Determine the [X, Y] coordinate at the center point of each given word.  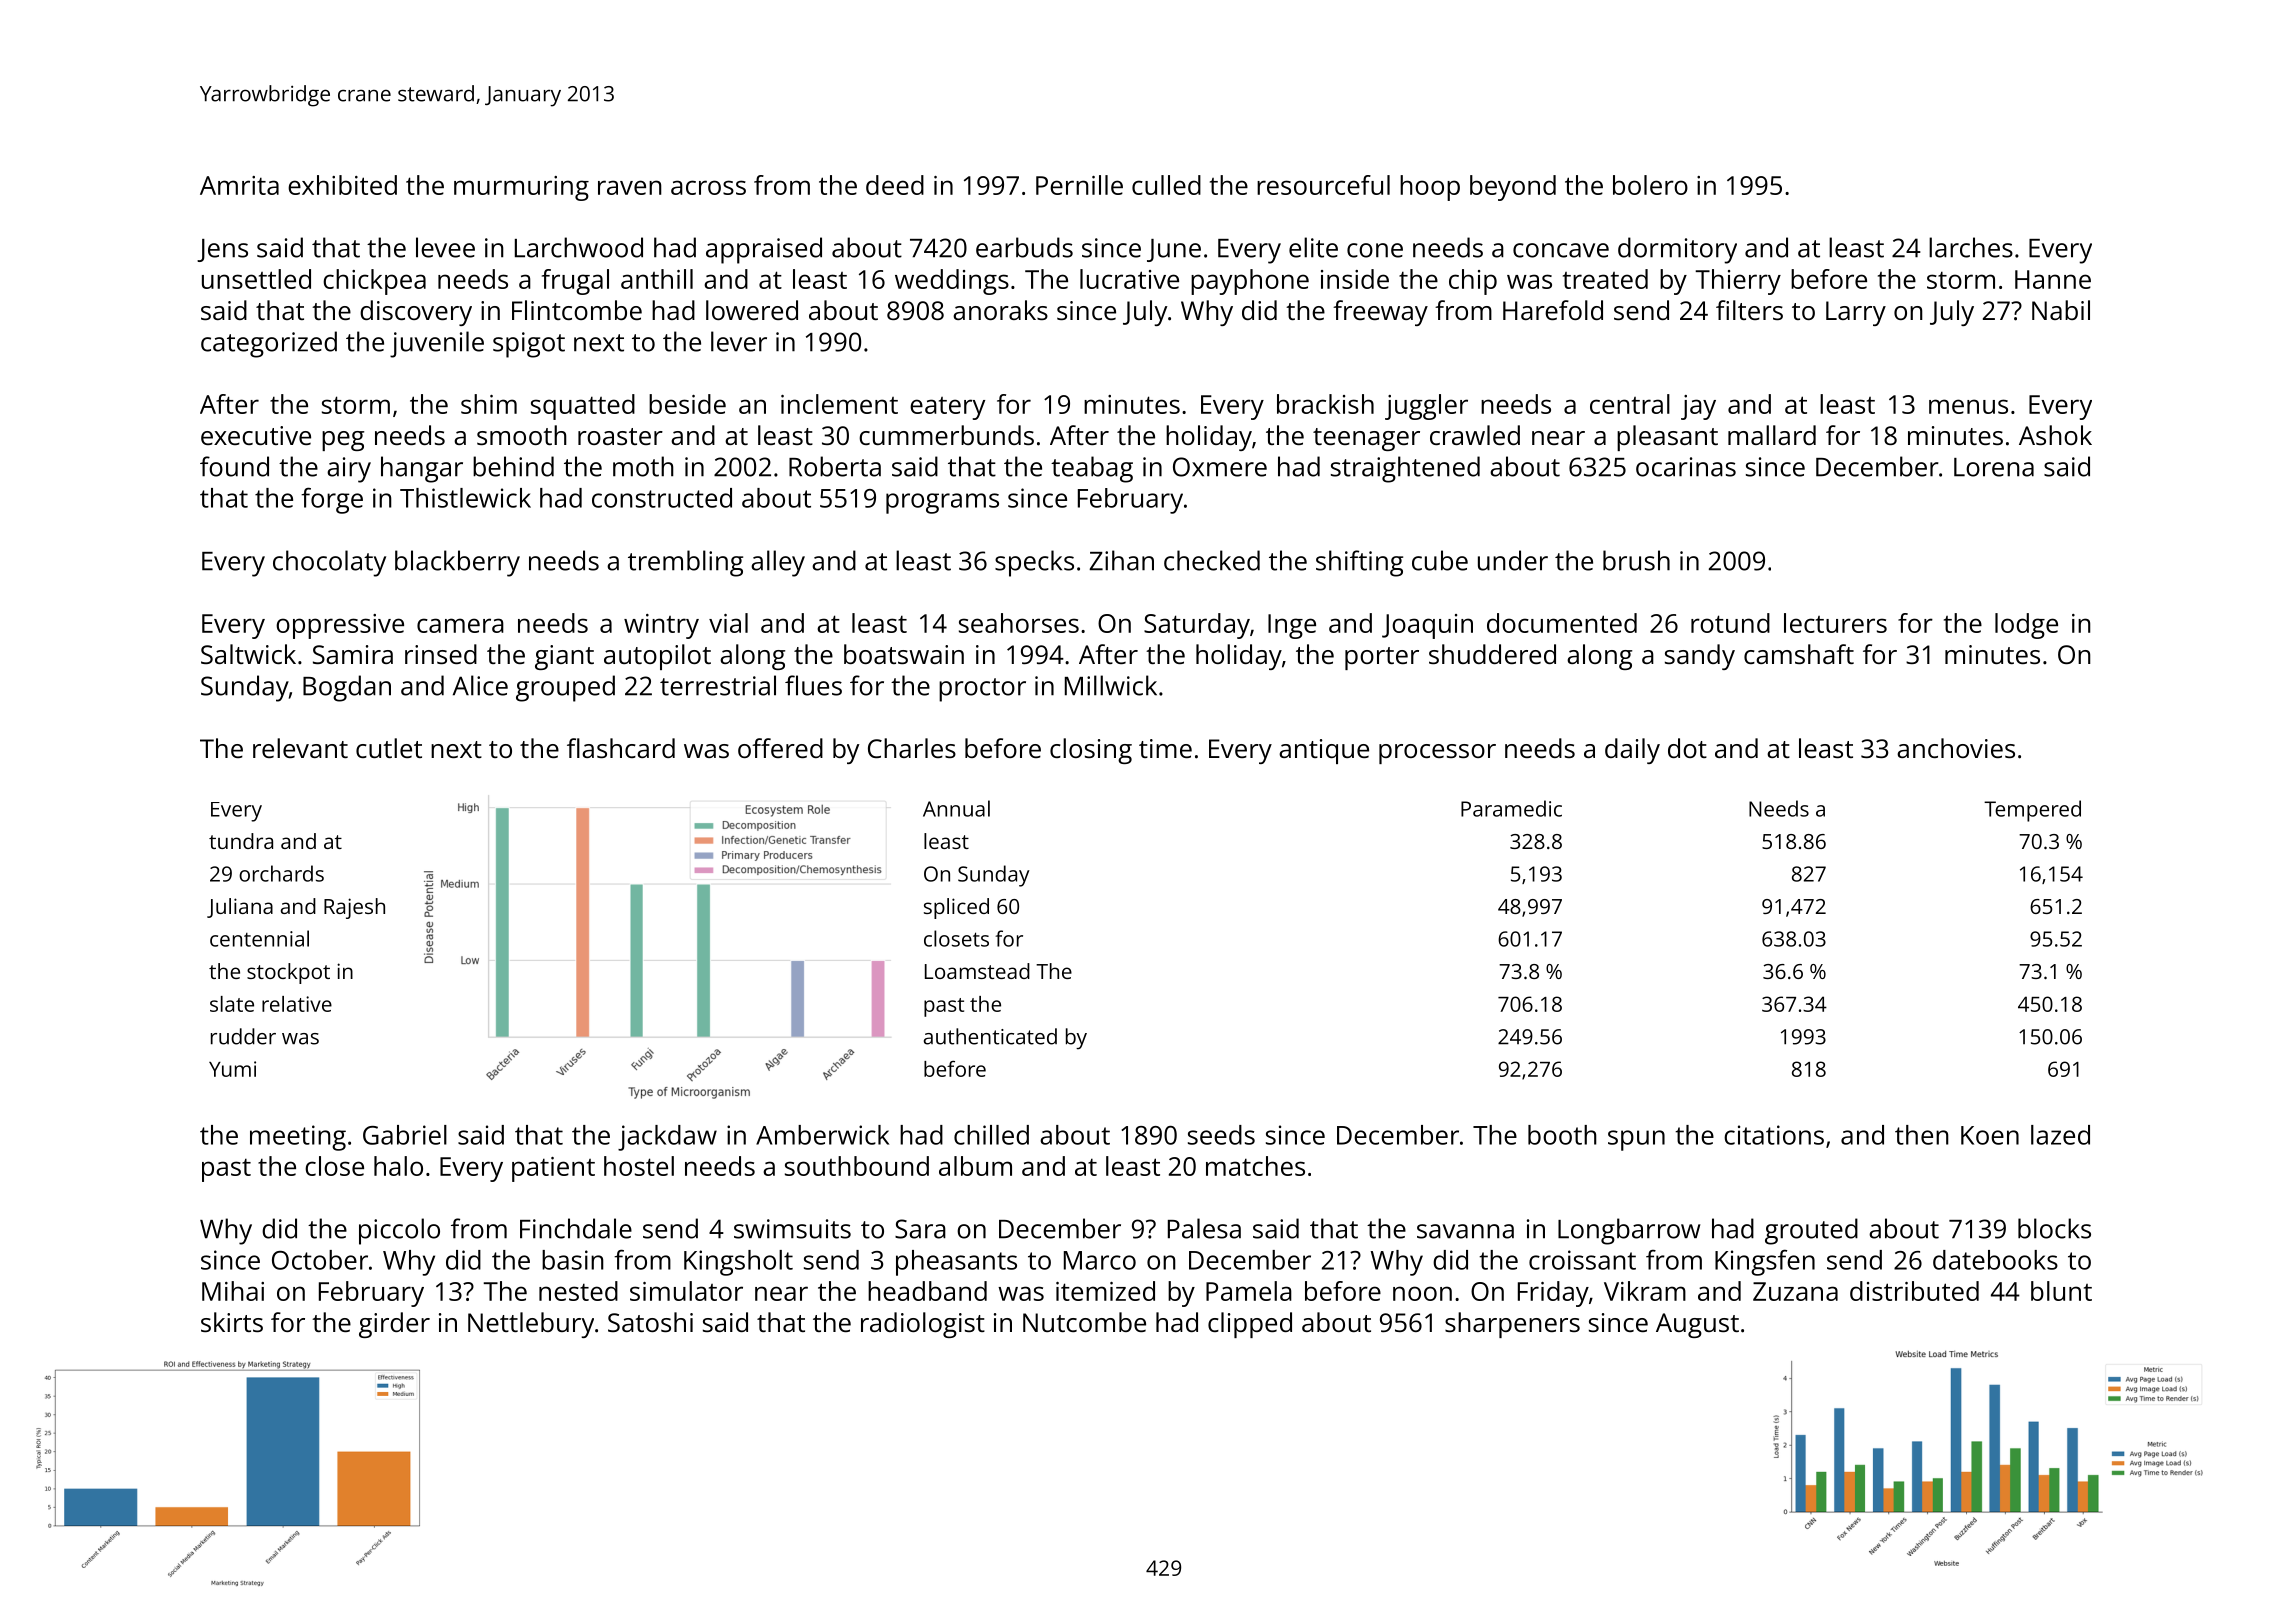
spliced [956, 908]
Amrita [239, 185]
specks [1034, 563]
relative [297, 1004]
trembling [685, 563]
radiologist [923, 1325]
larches [1971, 247]
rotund [1730, 623]
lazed [2060, 1135]
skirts [232, 1322]
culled [1166, 185]
